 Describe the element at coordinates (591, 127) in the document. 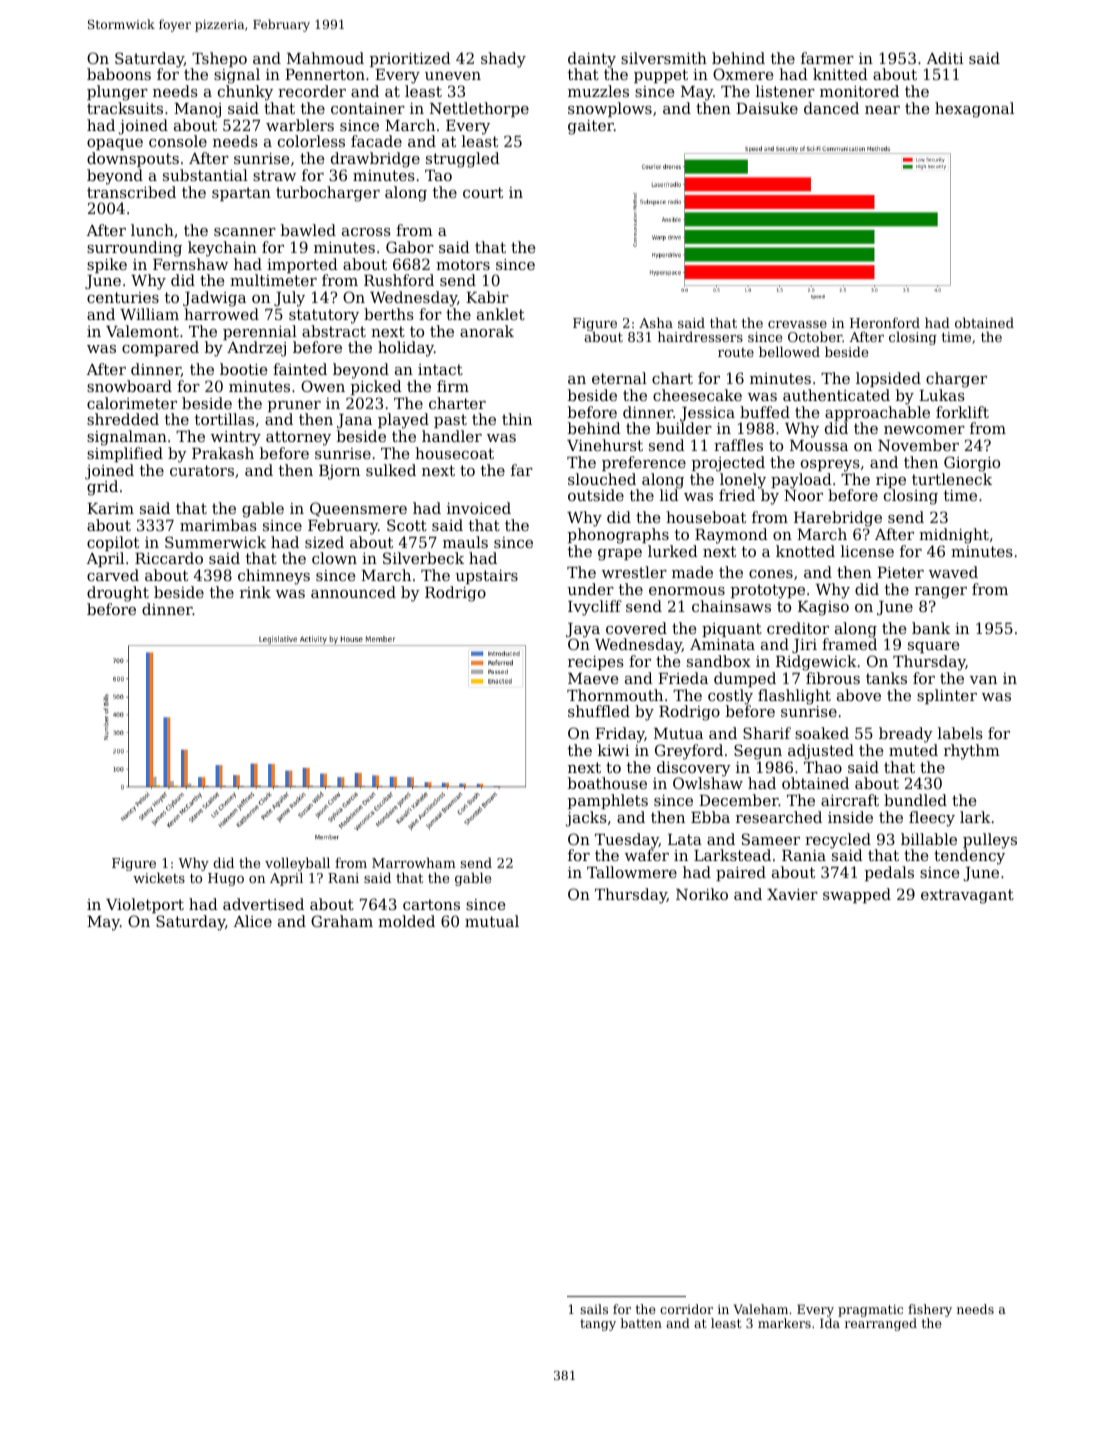

I see `gaiter` at that location.
